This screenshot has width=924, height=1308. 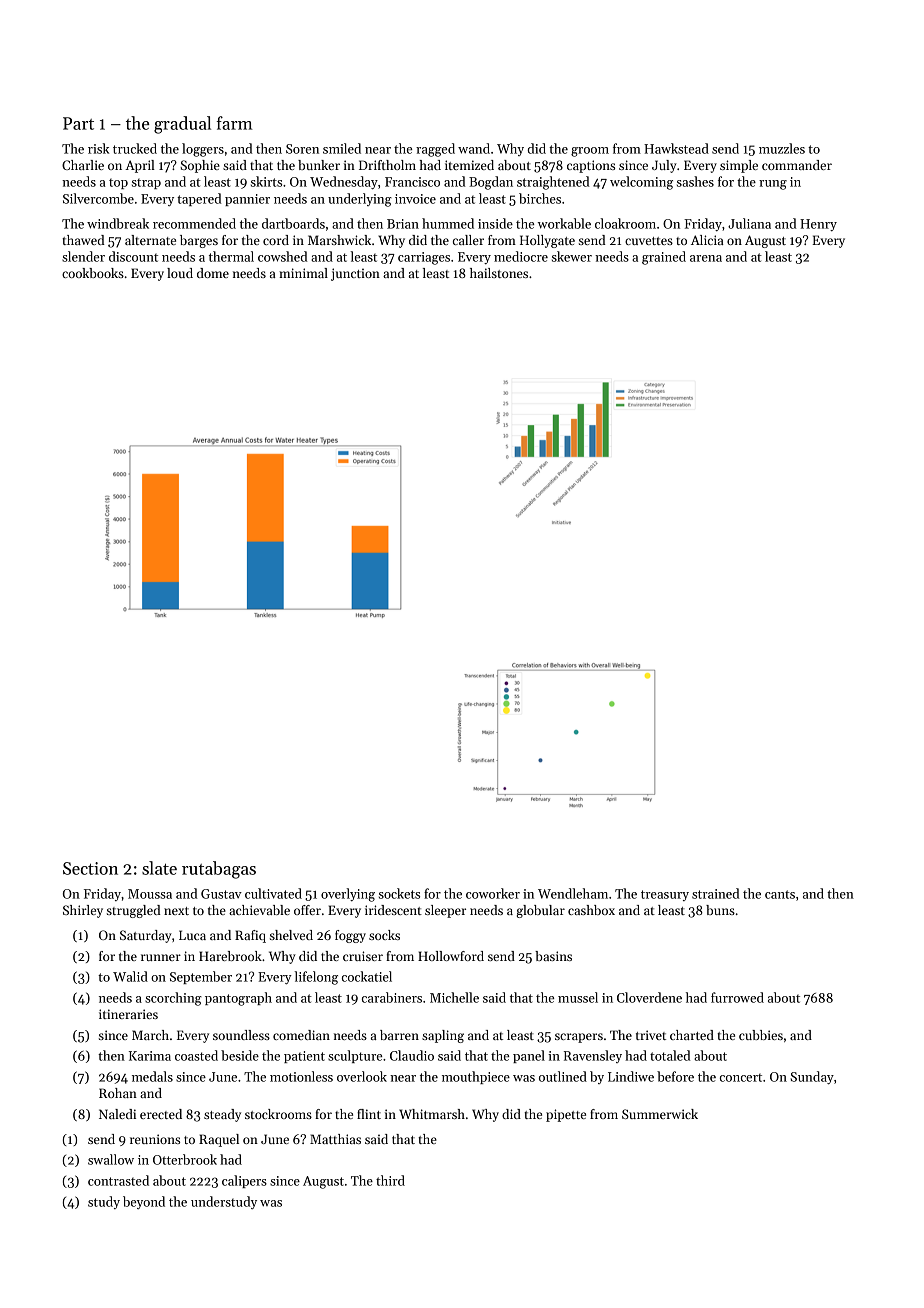 What do you see at coordinates (144, 1202) in the screenshot?
I see `beyond` at bounding box center [144, 1202].
